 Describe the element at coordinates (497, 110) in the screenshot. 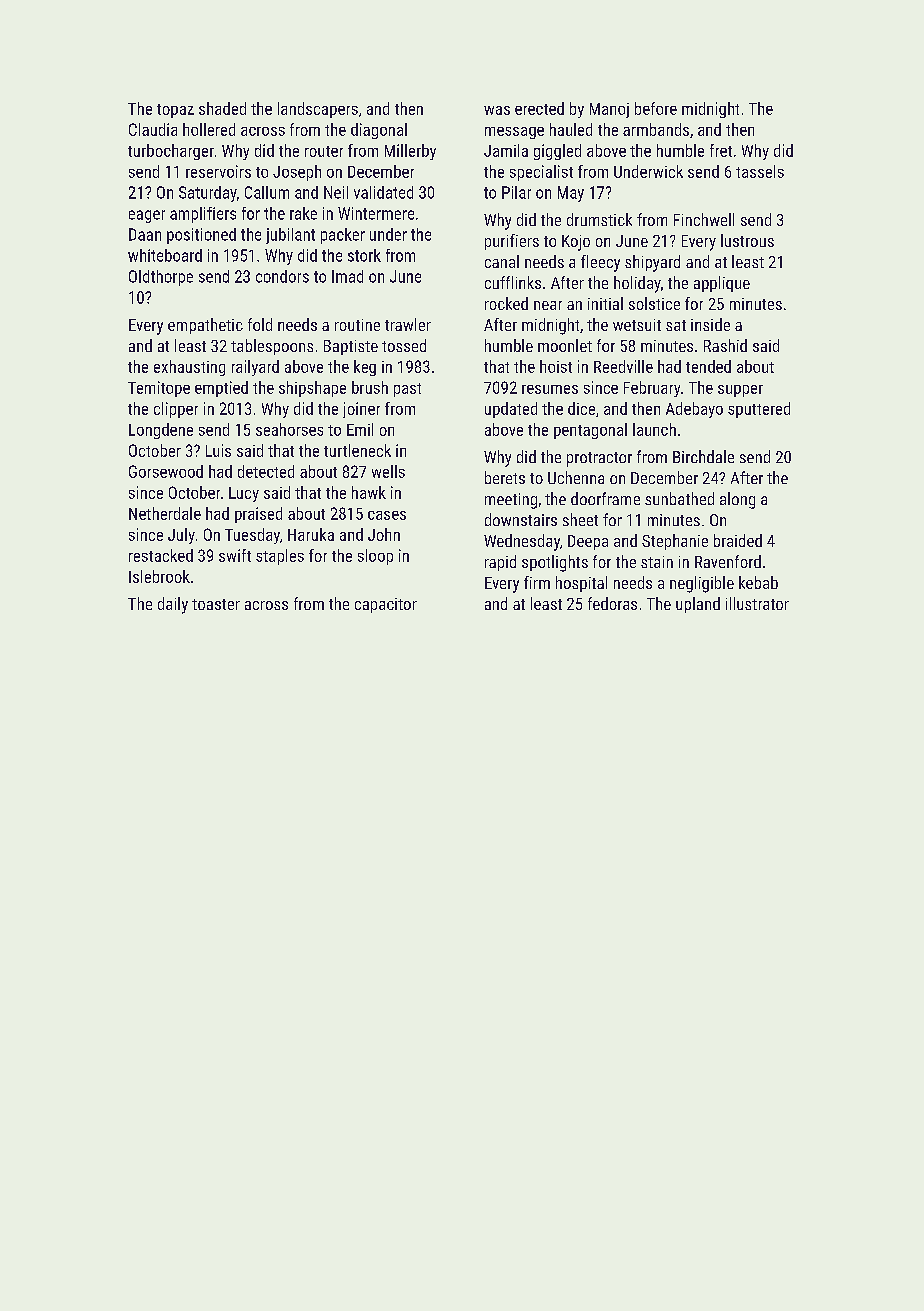

I see `was` at that location.
